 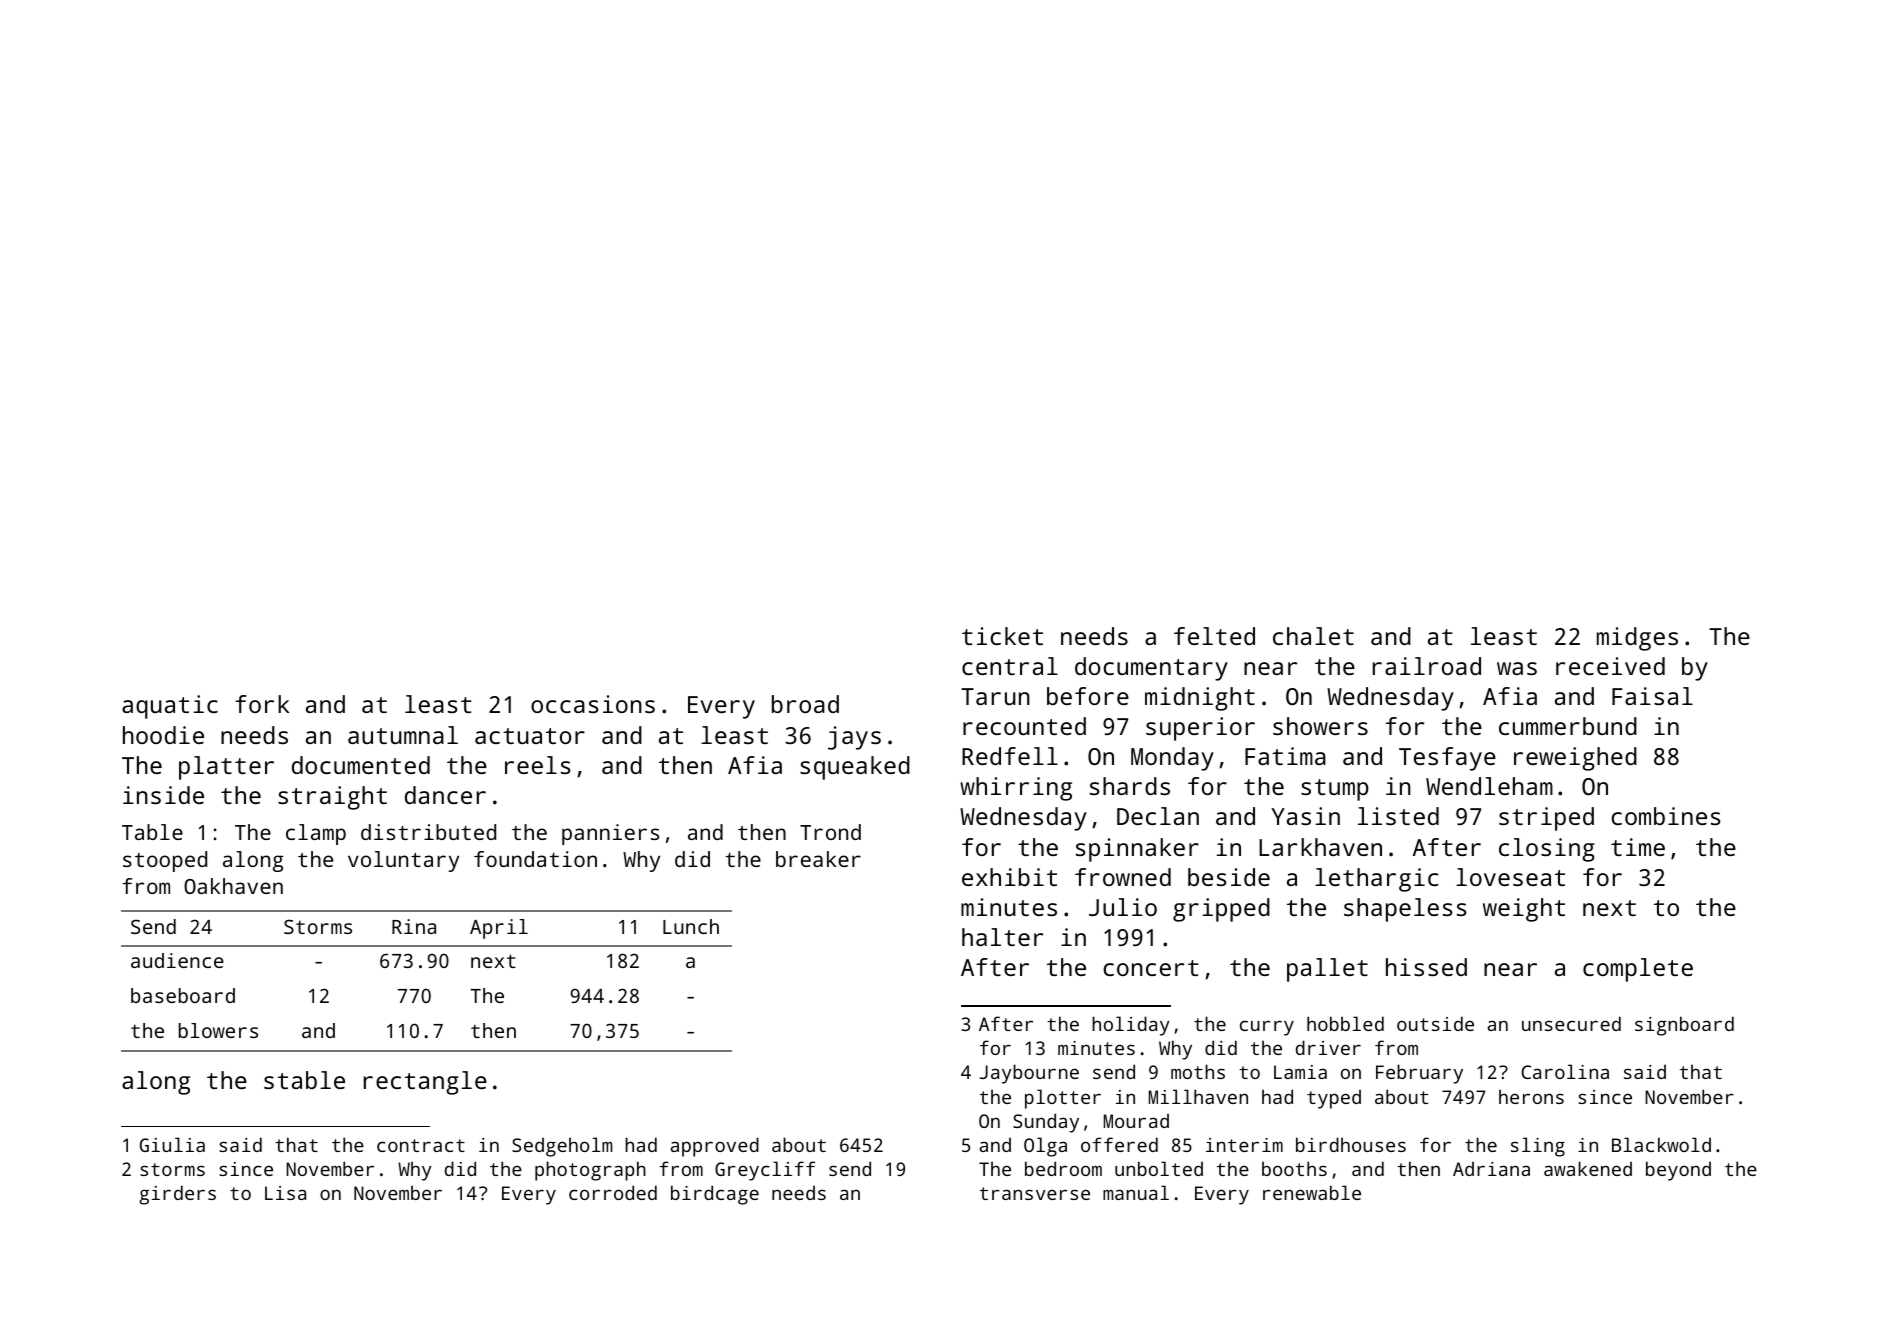 I want to click on loveseat, so click(x=1510, y=877).
